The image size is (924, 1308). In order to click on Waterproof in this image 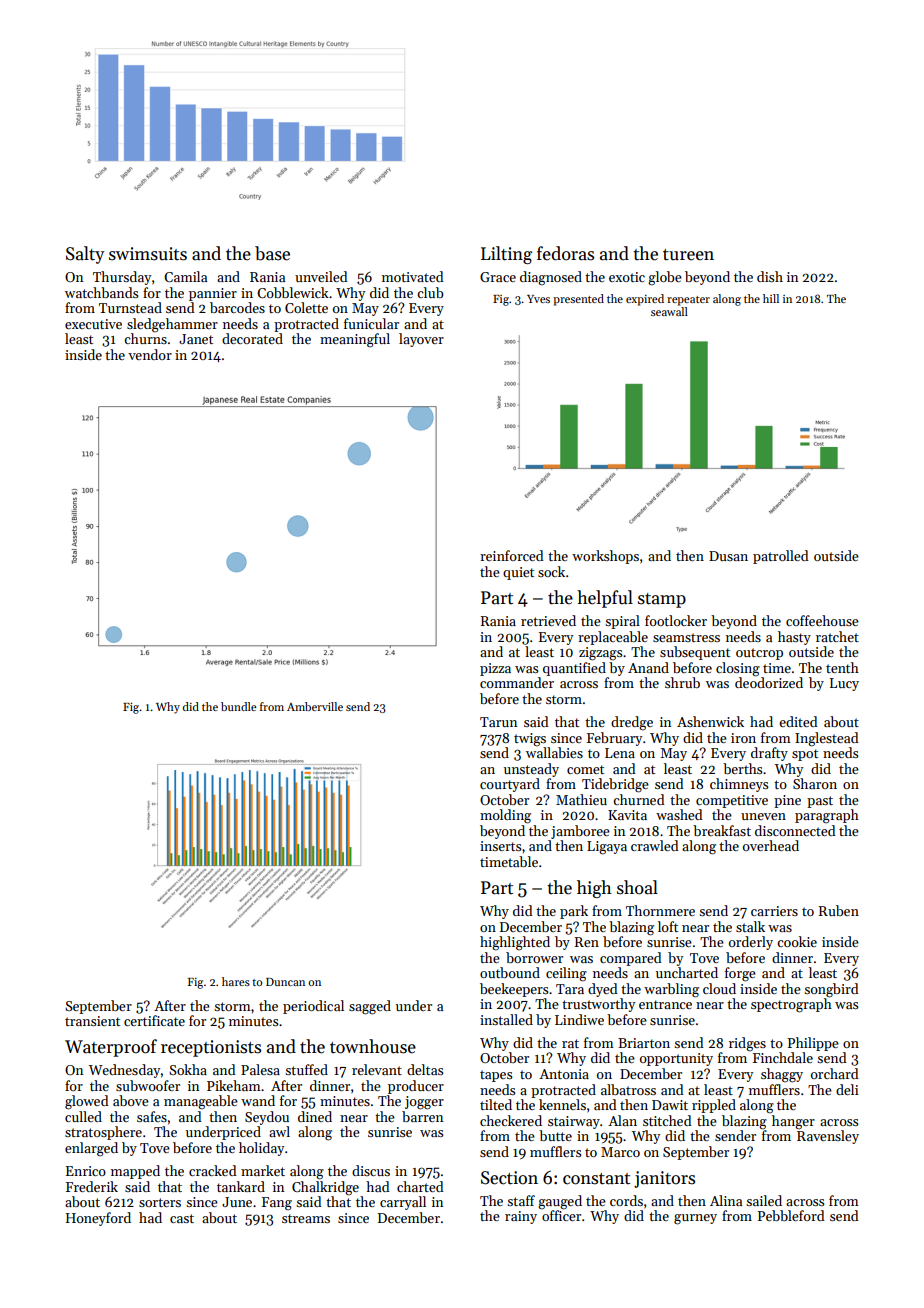, I will do `click(111, 1048)`.
